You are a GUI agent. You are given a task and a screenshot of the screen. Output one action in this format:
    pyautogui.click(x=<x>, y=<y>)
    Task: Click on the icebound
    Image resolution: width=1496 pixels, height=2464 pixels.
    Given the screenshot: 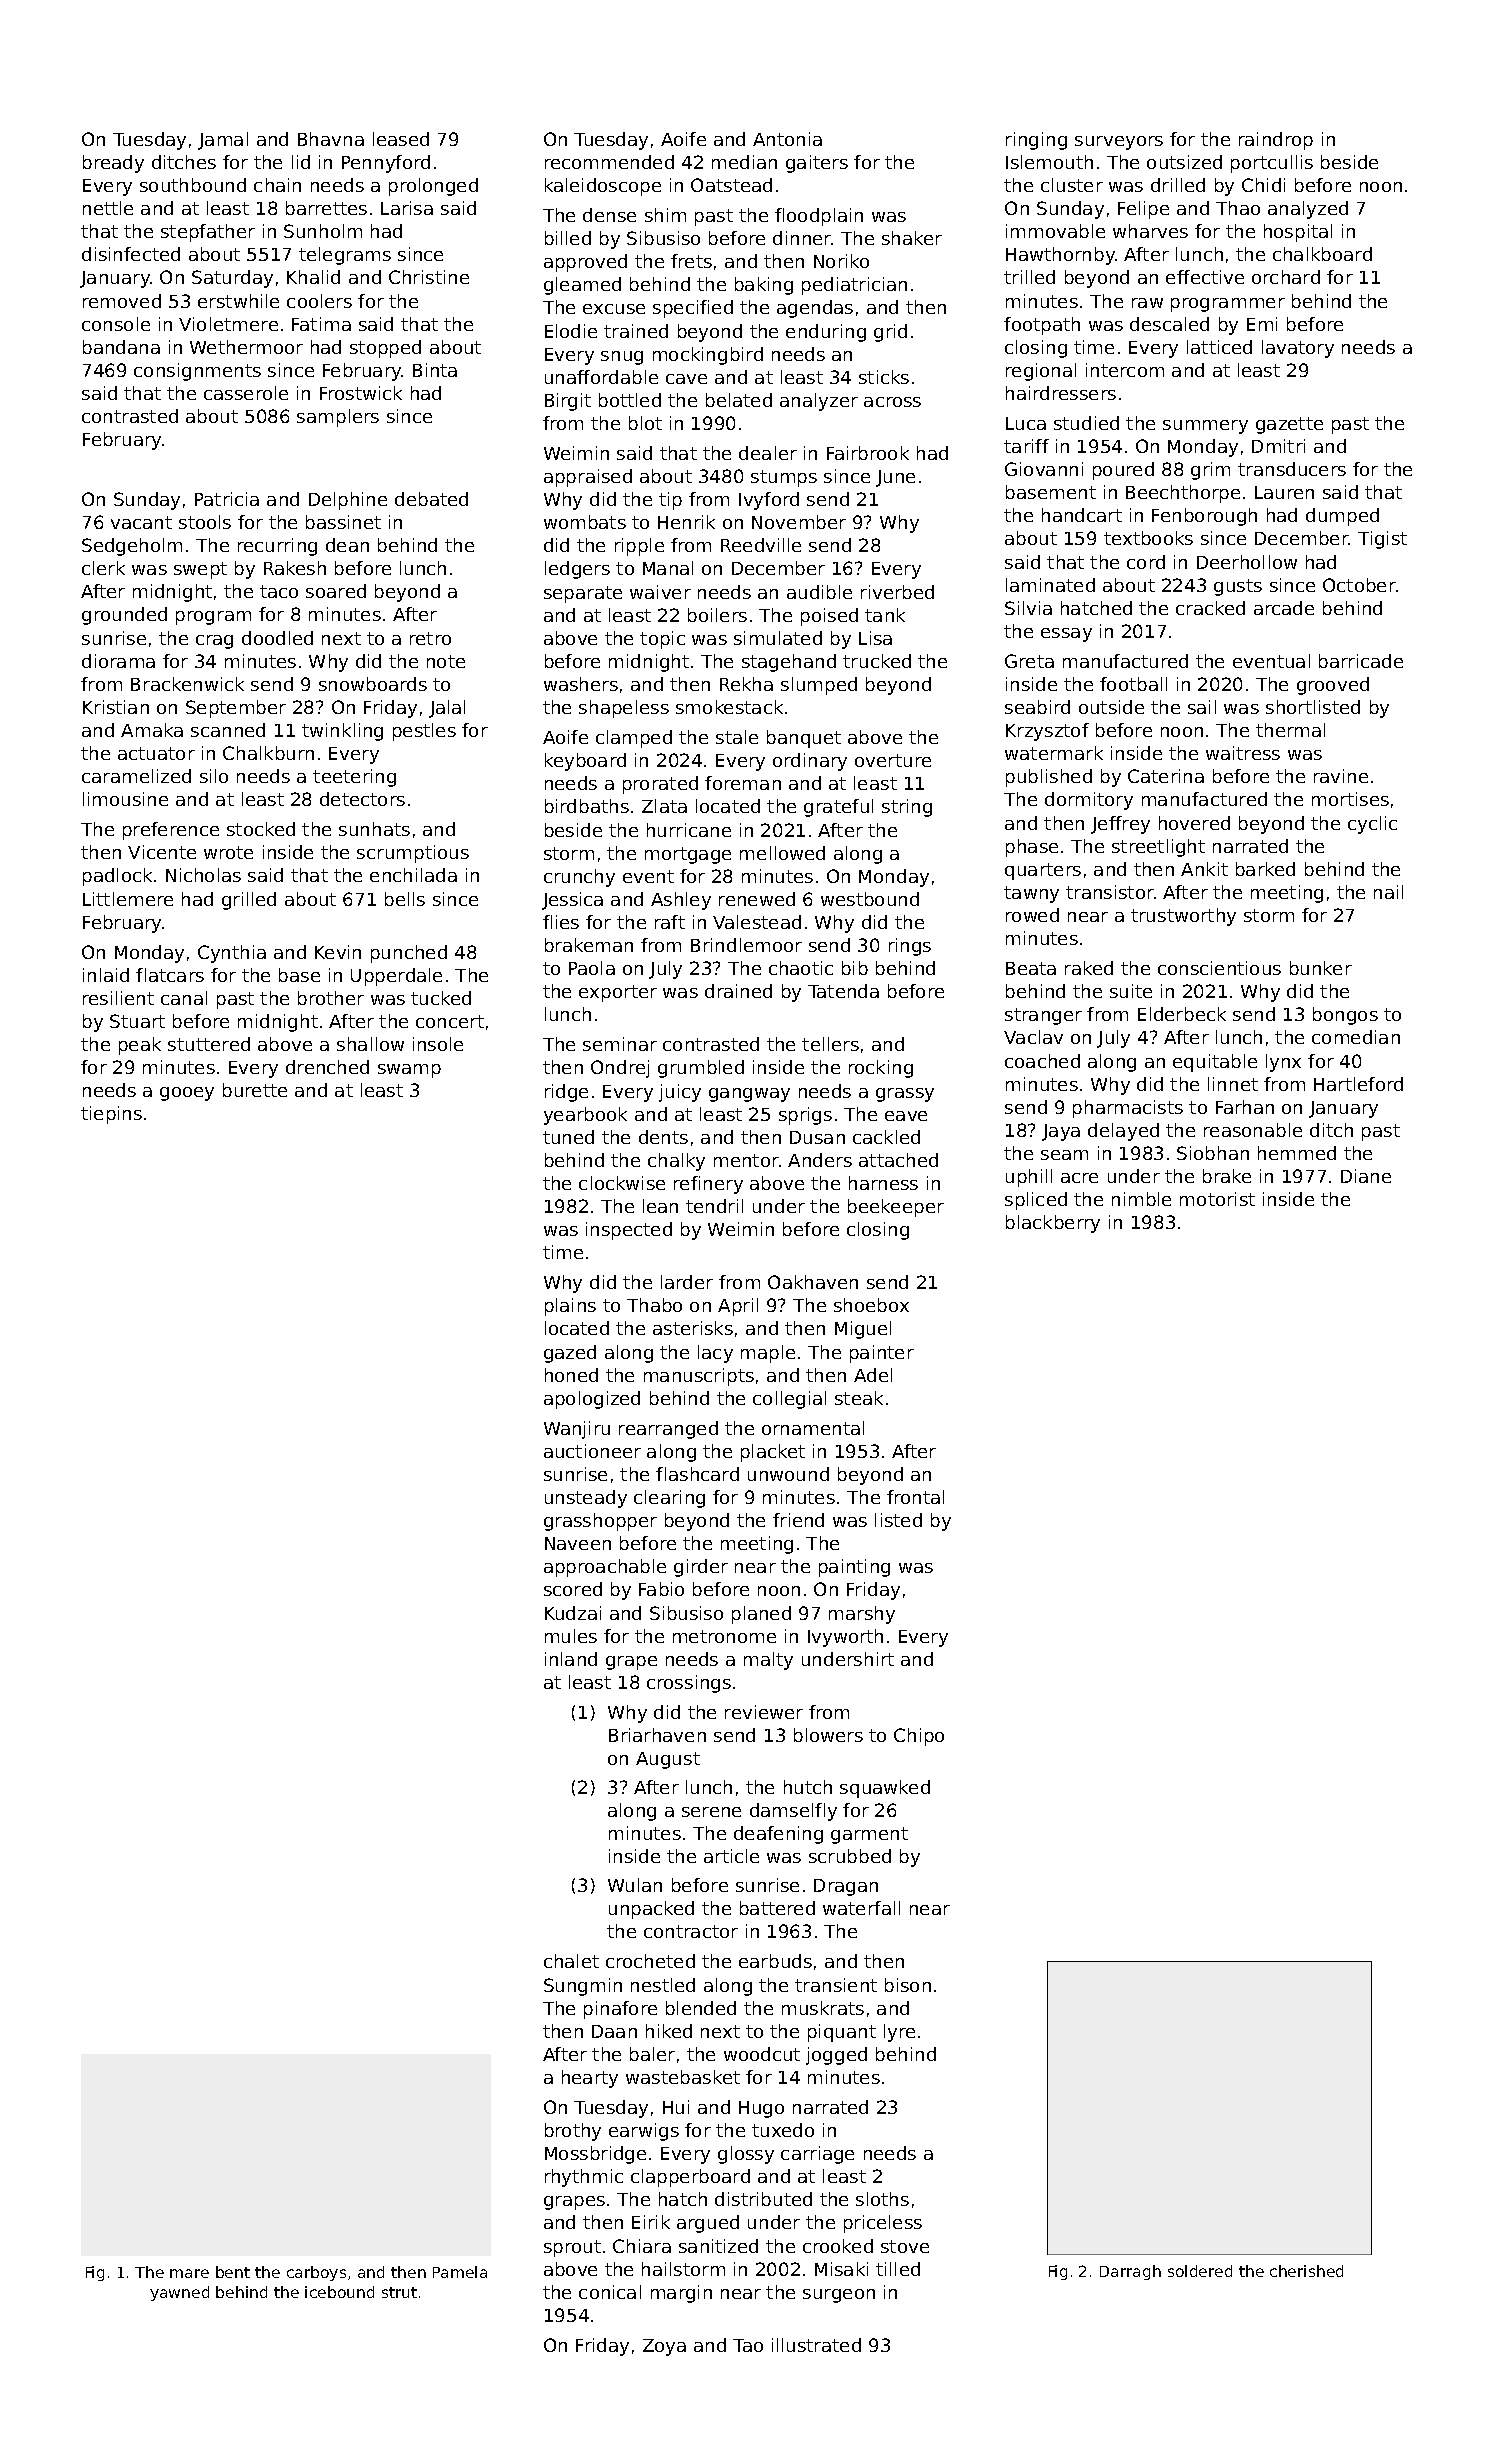 What is the action you would take?
    pyautogui.click(x=339, y=2292)
